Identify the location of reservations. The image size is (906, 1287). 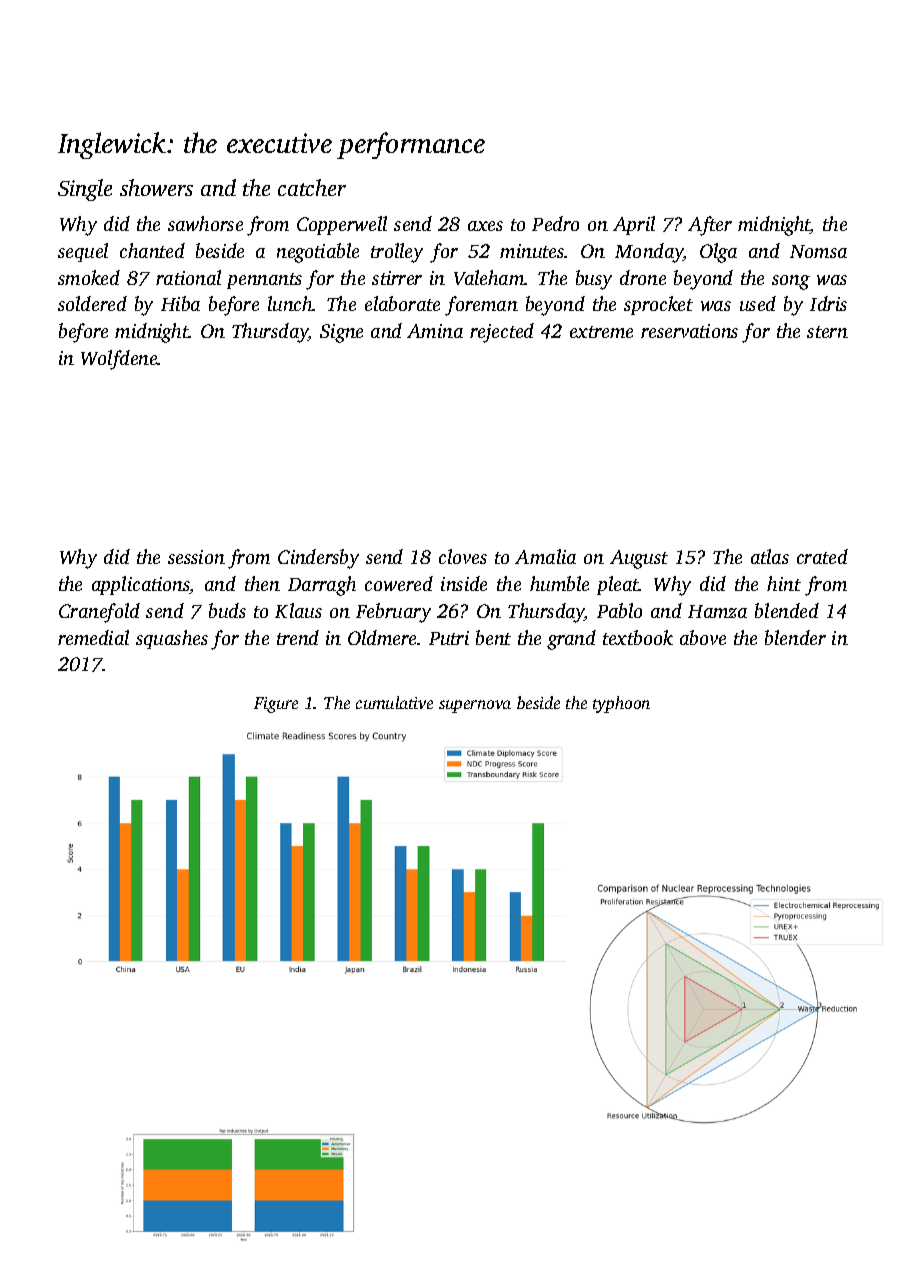
(689, 331).
